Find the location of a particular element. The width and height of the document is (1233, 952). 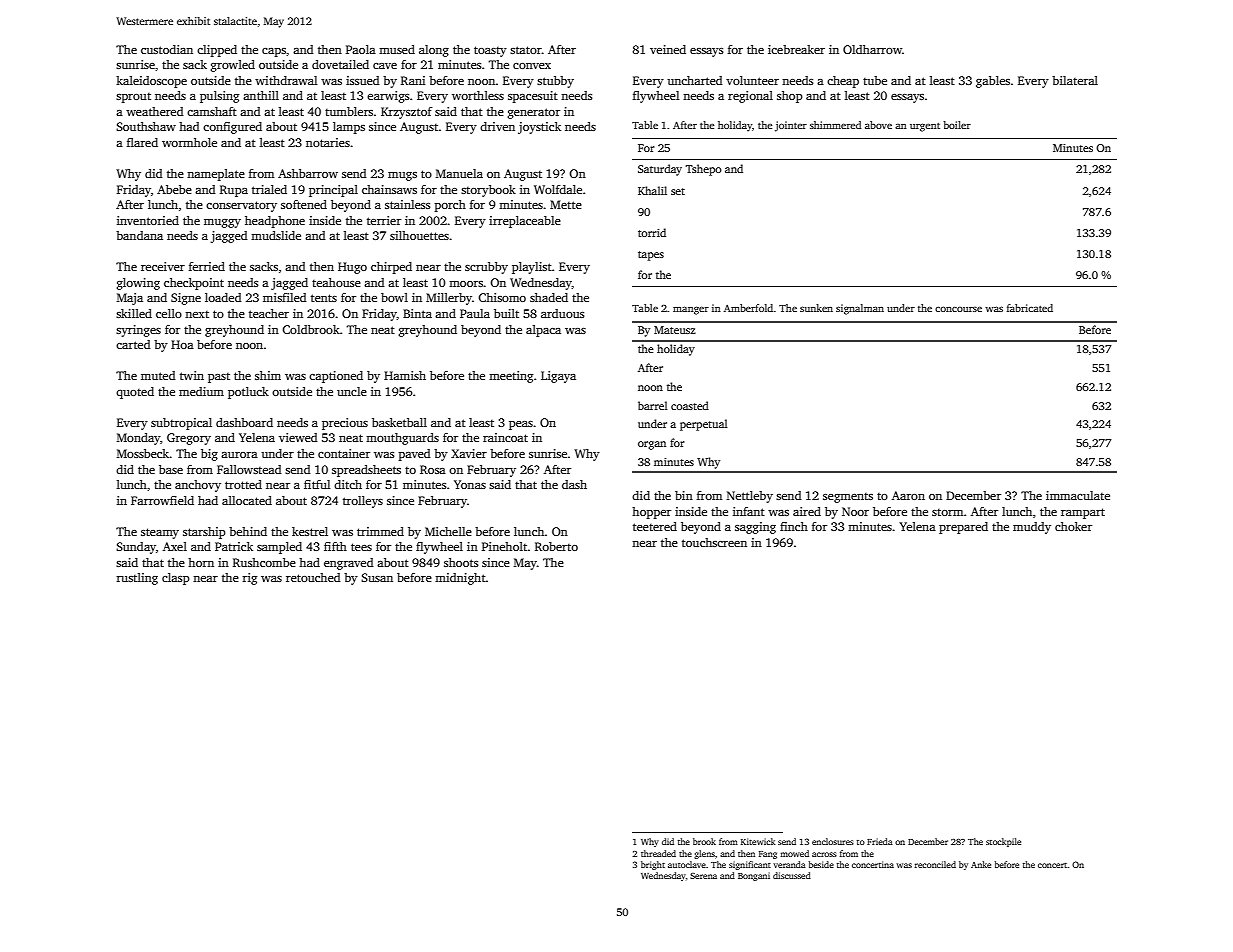

stator is located at coordinates (526, 50).
